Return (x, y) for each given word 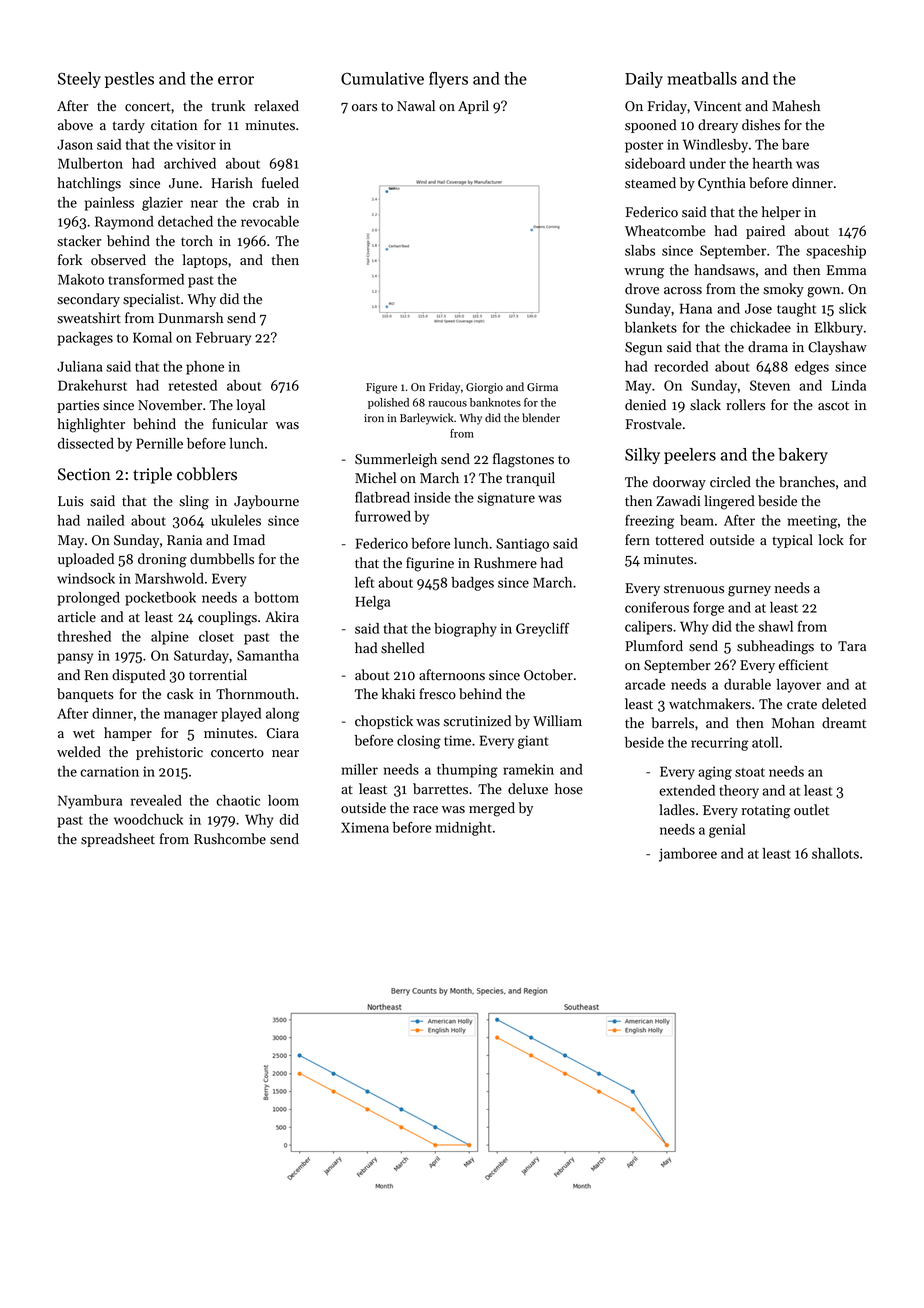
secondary (88, 300)
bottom (276, 597)
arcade (645, 684)
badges (472, 584)
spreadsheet (118, 840)
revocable (270, 221)
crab (266, 202)
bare (795, 144)
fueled (280, 183)
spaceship (836, 252)
